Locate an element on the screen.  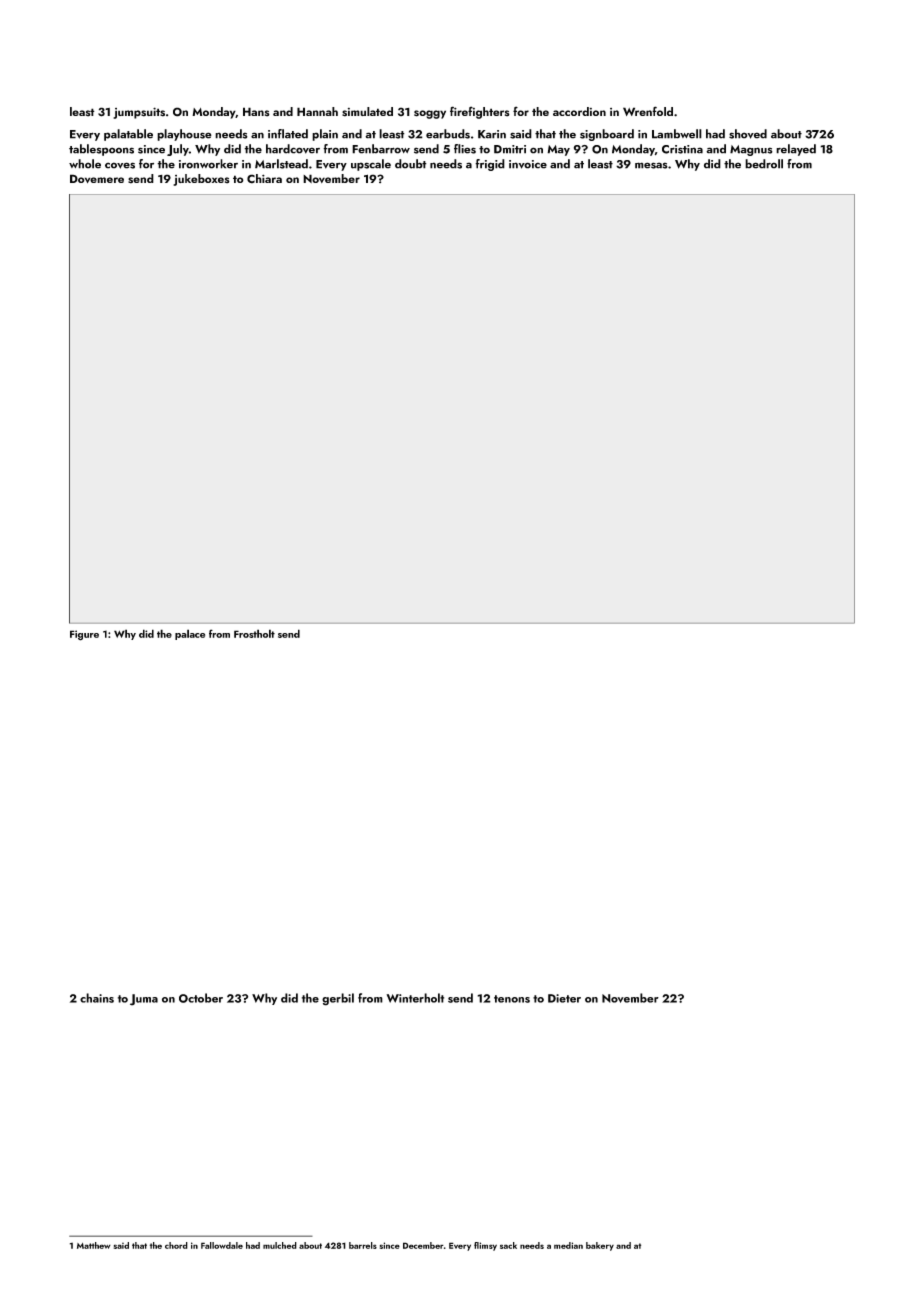
Dieter is located at coordinates (564, 998).
